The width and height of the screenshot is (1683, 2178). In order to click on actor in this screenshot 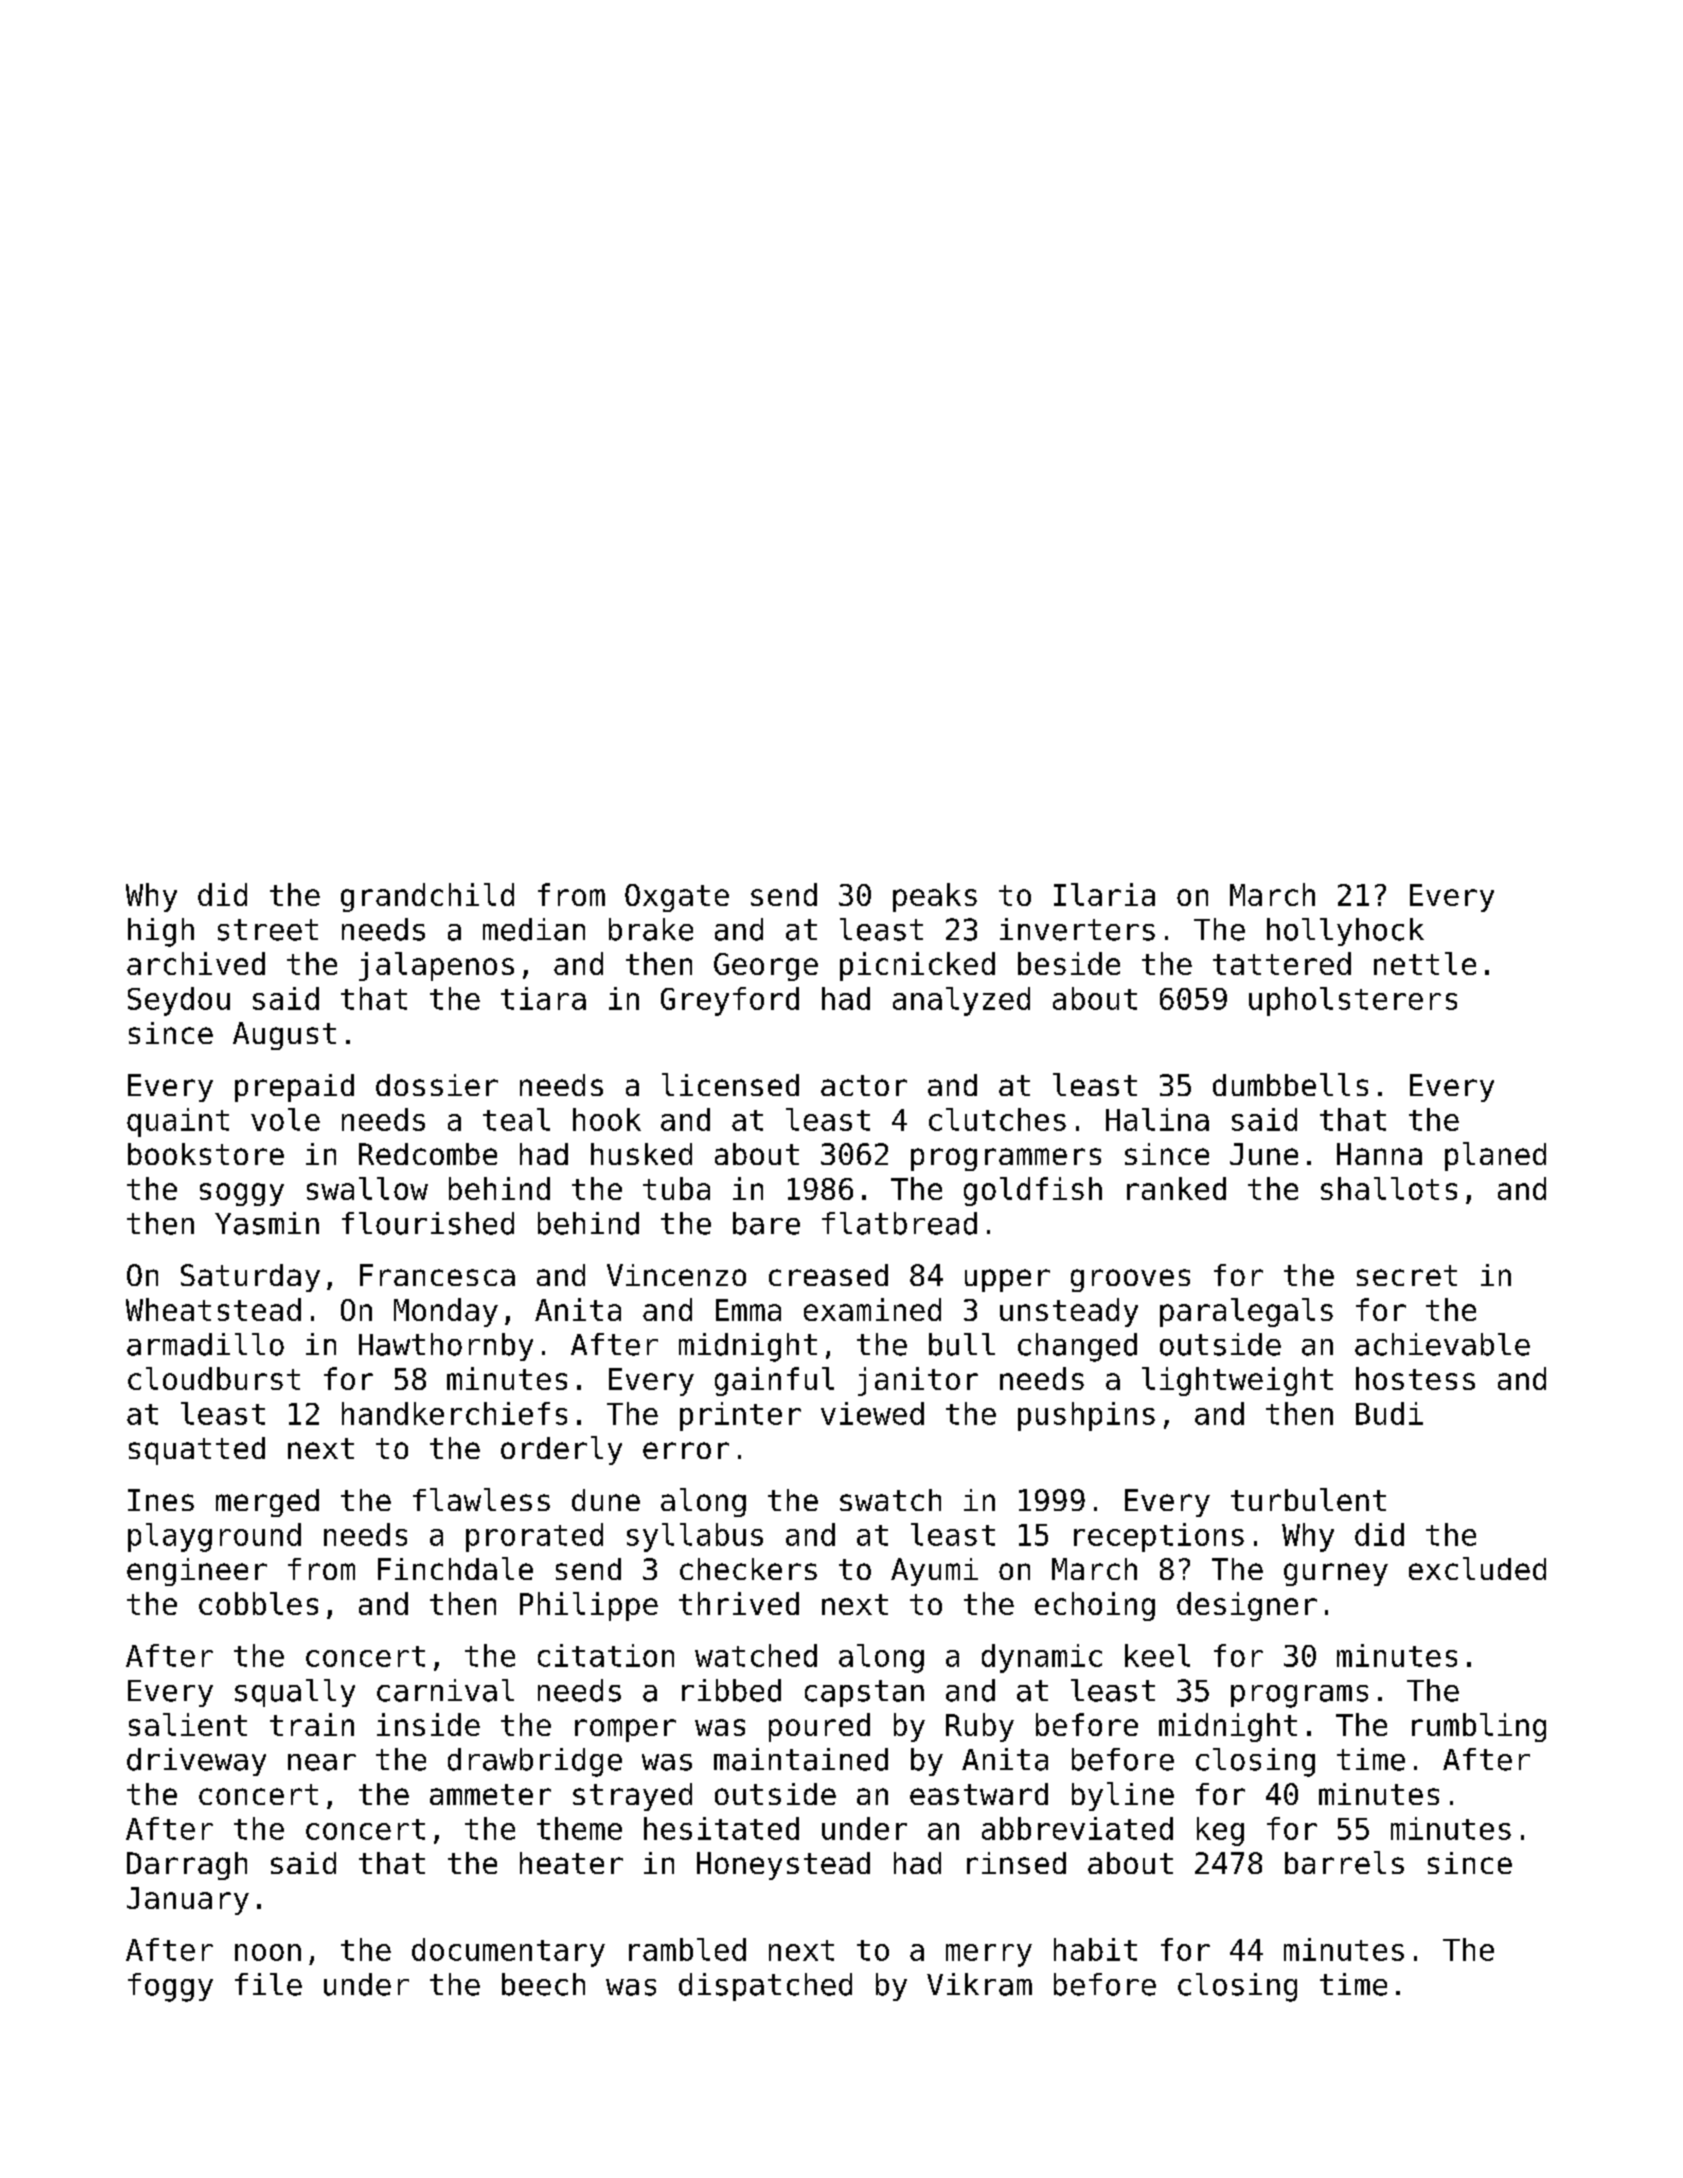, I will do `click(864, 1085)`.
